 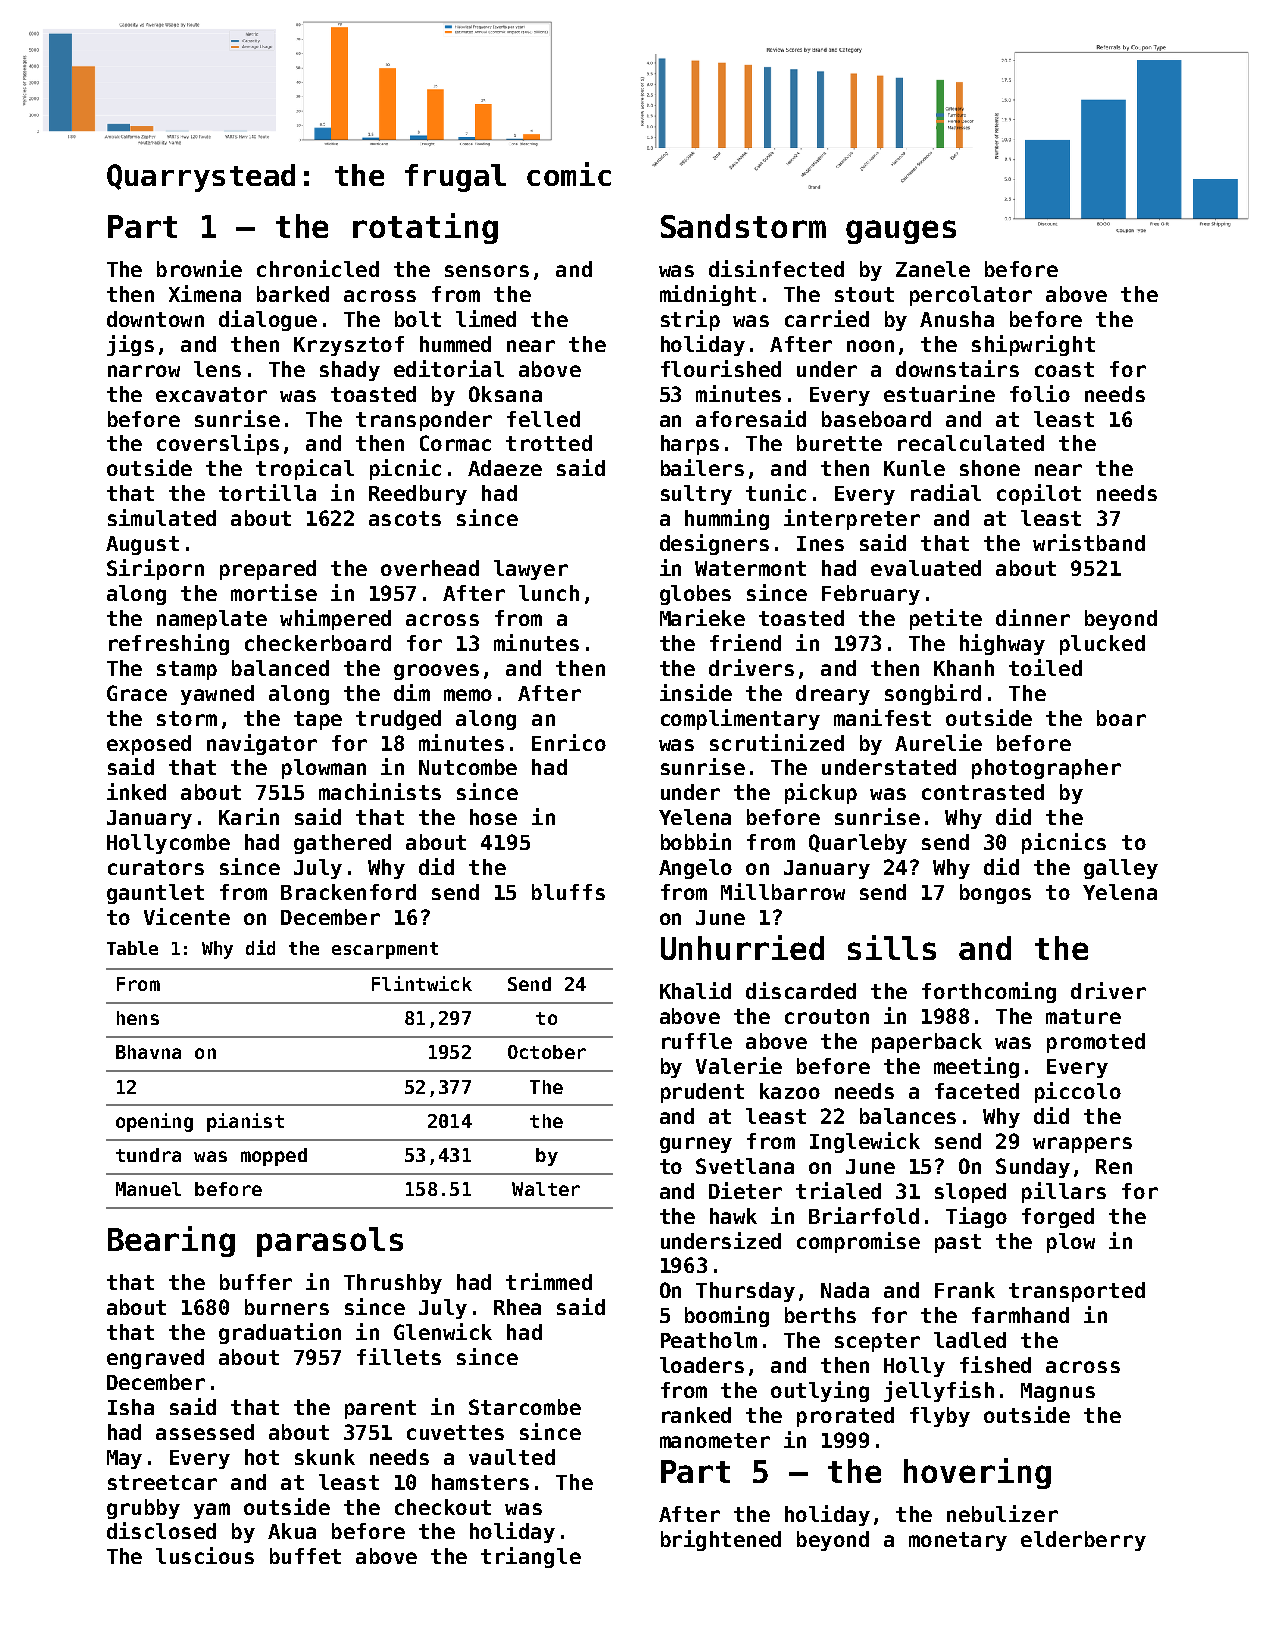 I want to click on parent, so click(x=380, y=1409).
